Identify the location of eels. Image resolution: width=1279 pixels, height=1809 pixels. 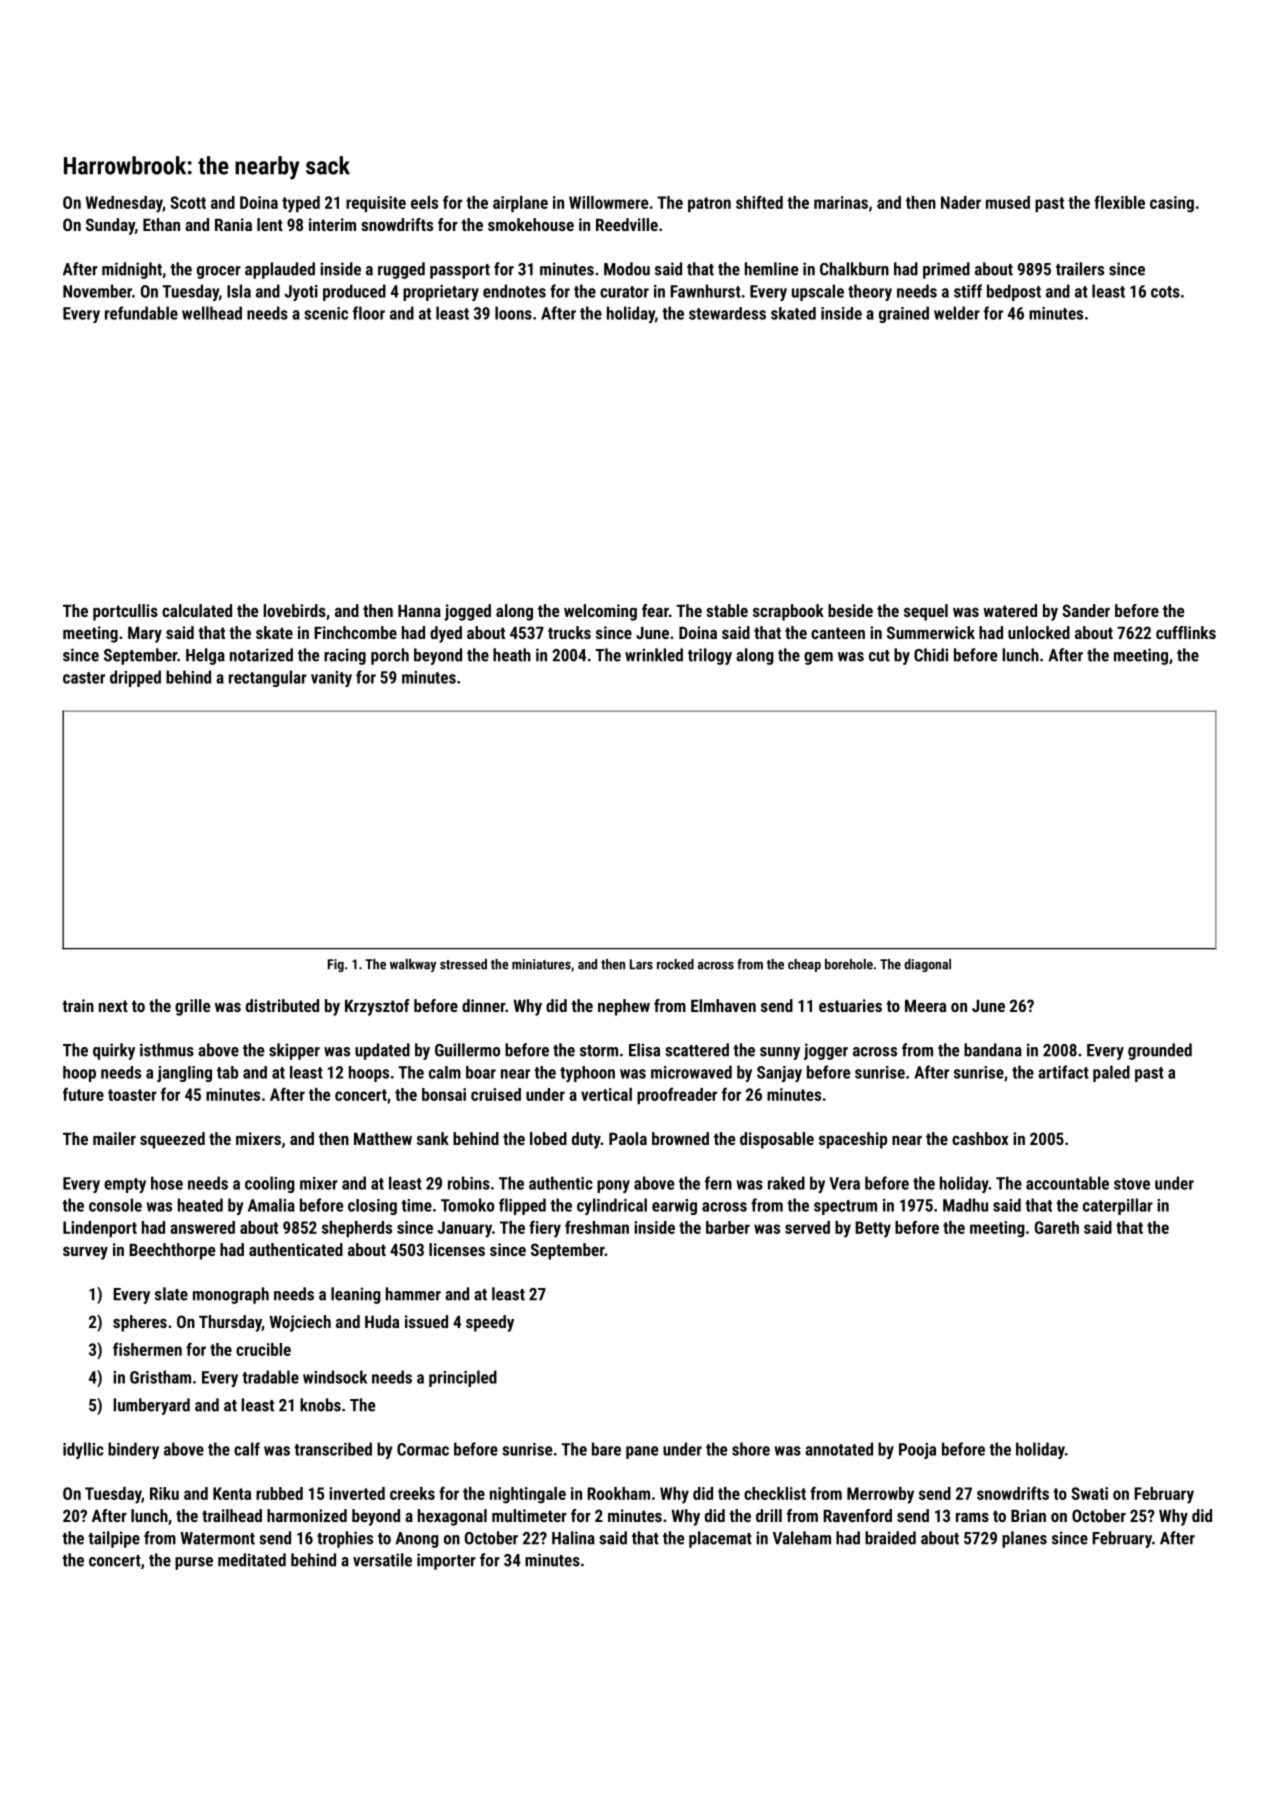
(424, 202).
